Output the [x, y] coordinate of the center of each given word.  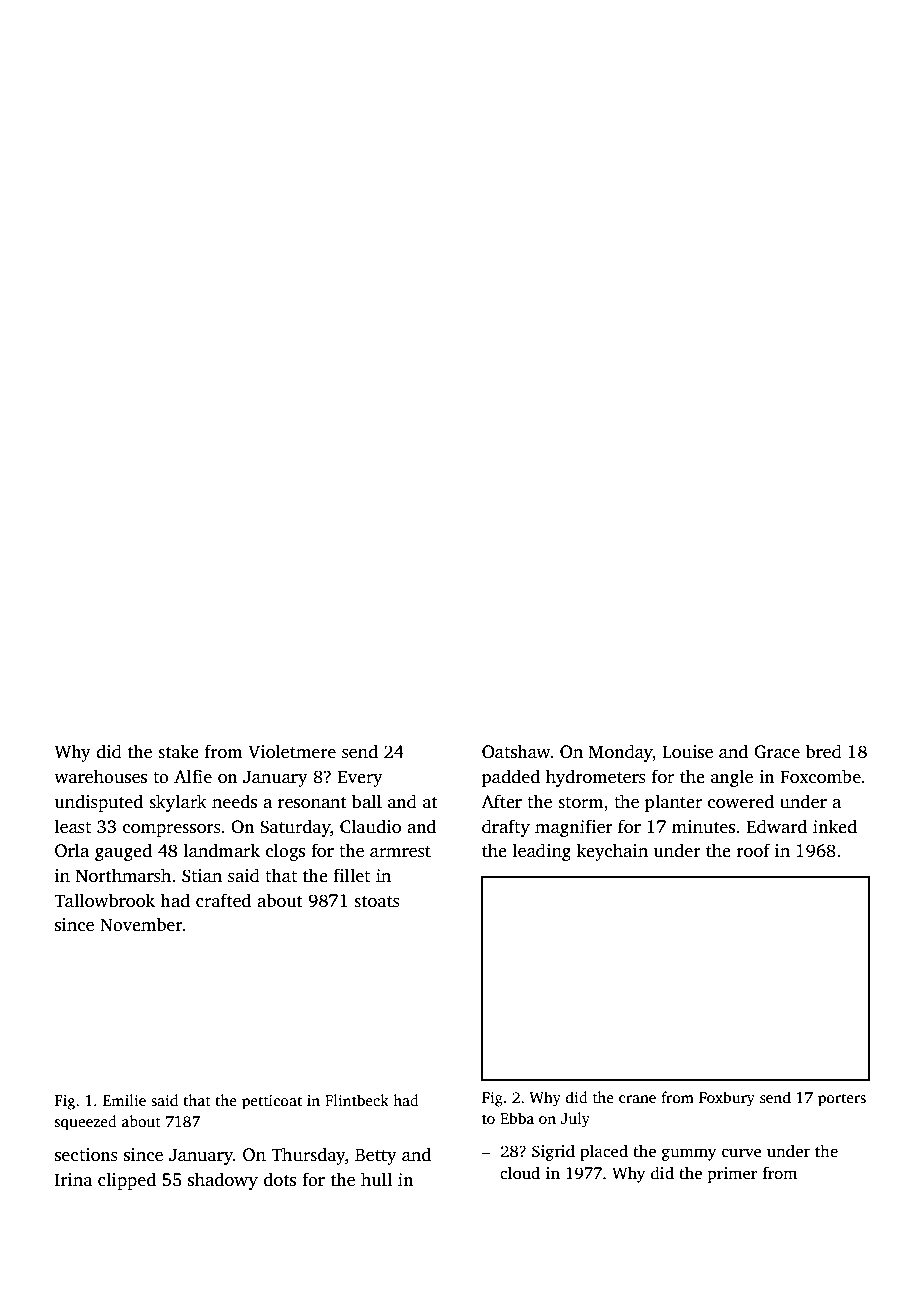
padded [511, 778]
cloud [520, 1173]
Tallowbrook [104, 900]
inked [835, 826]
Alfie [193, 776]
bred [823, 751]
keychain [612, 852]
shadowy [223, 1181]
